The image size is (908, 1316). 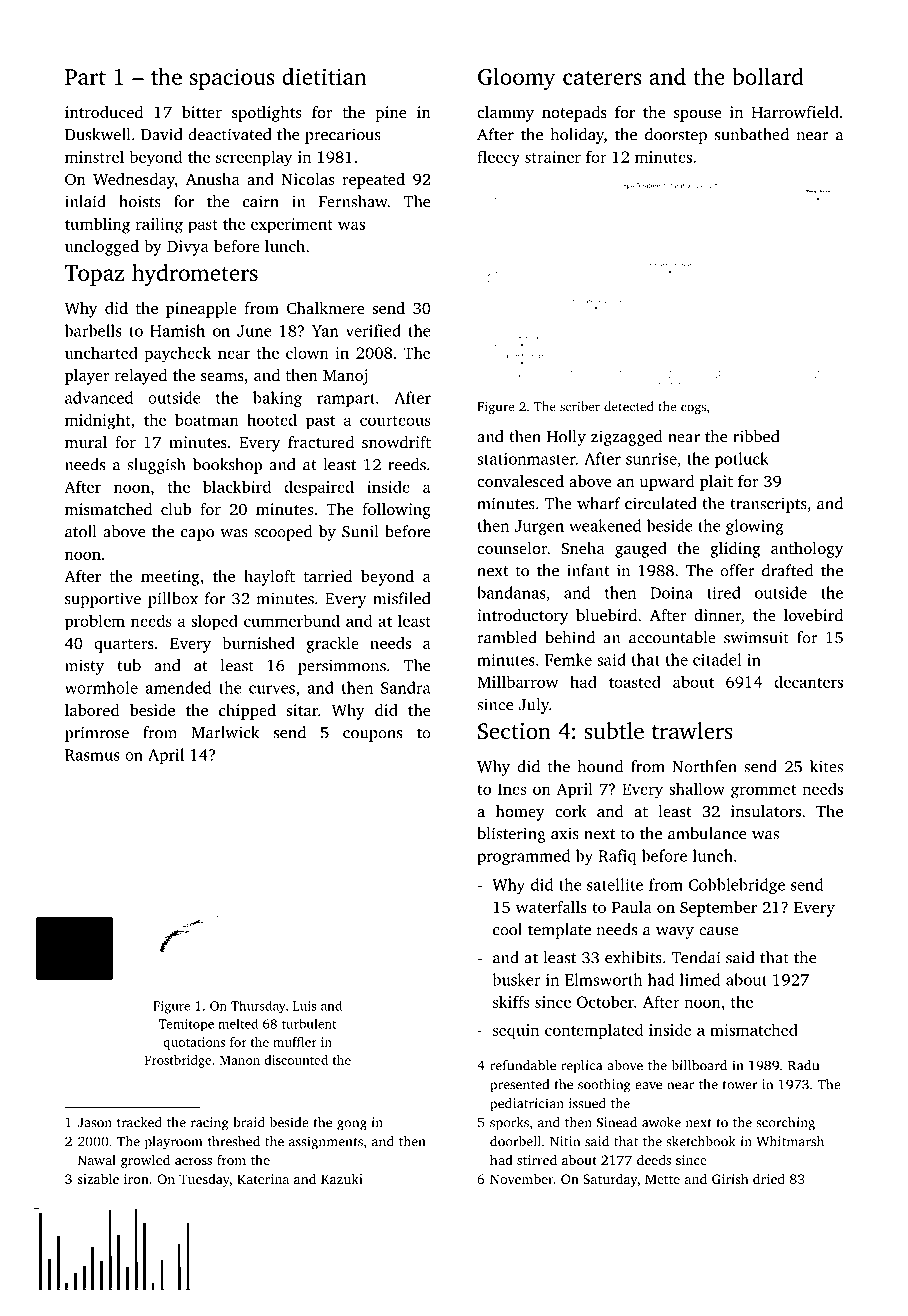 I want to click on dietitian, so click(x=324, y=76).
